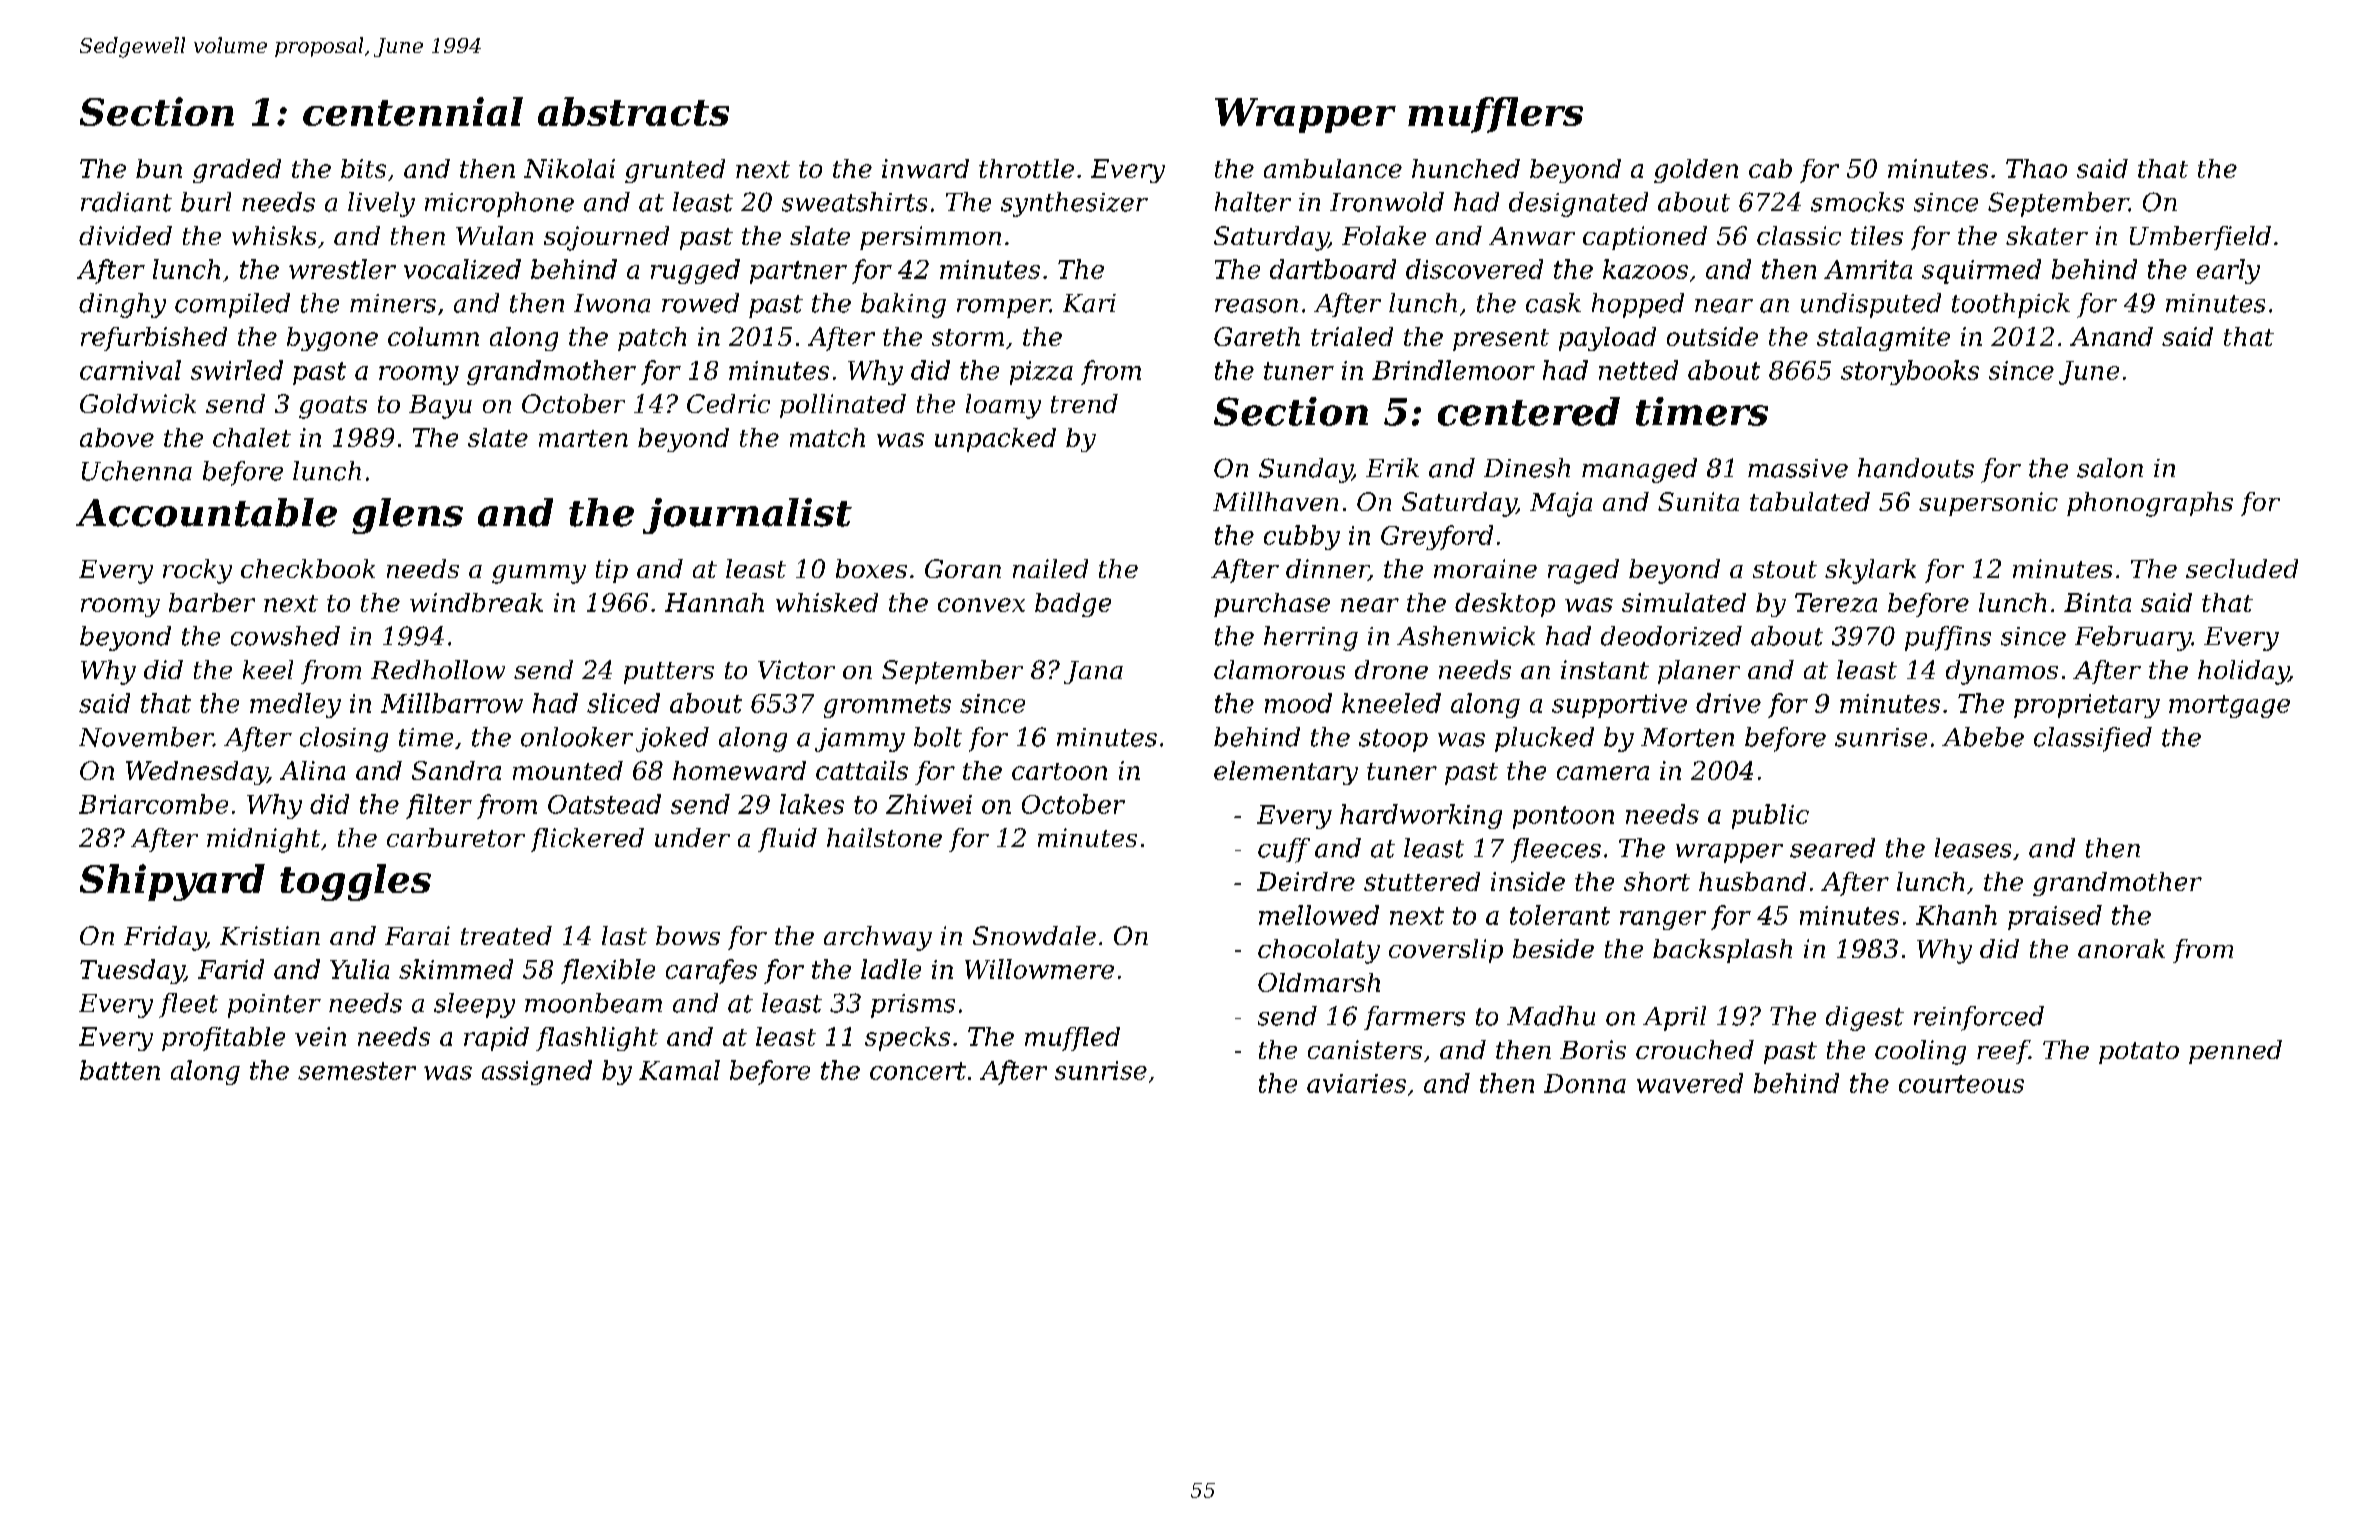 The width and height of the page is (2380, 1540). What do you see at coordinates (357, 1071) in the page?
I see `semester` at bounding box center [357, 1071].
